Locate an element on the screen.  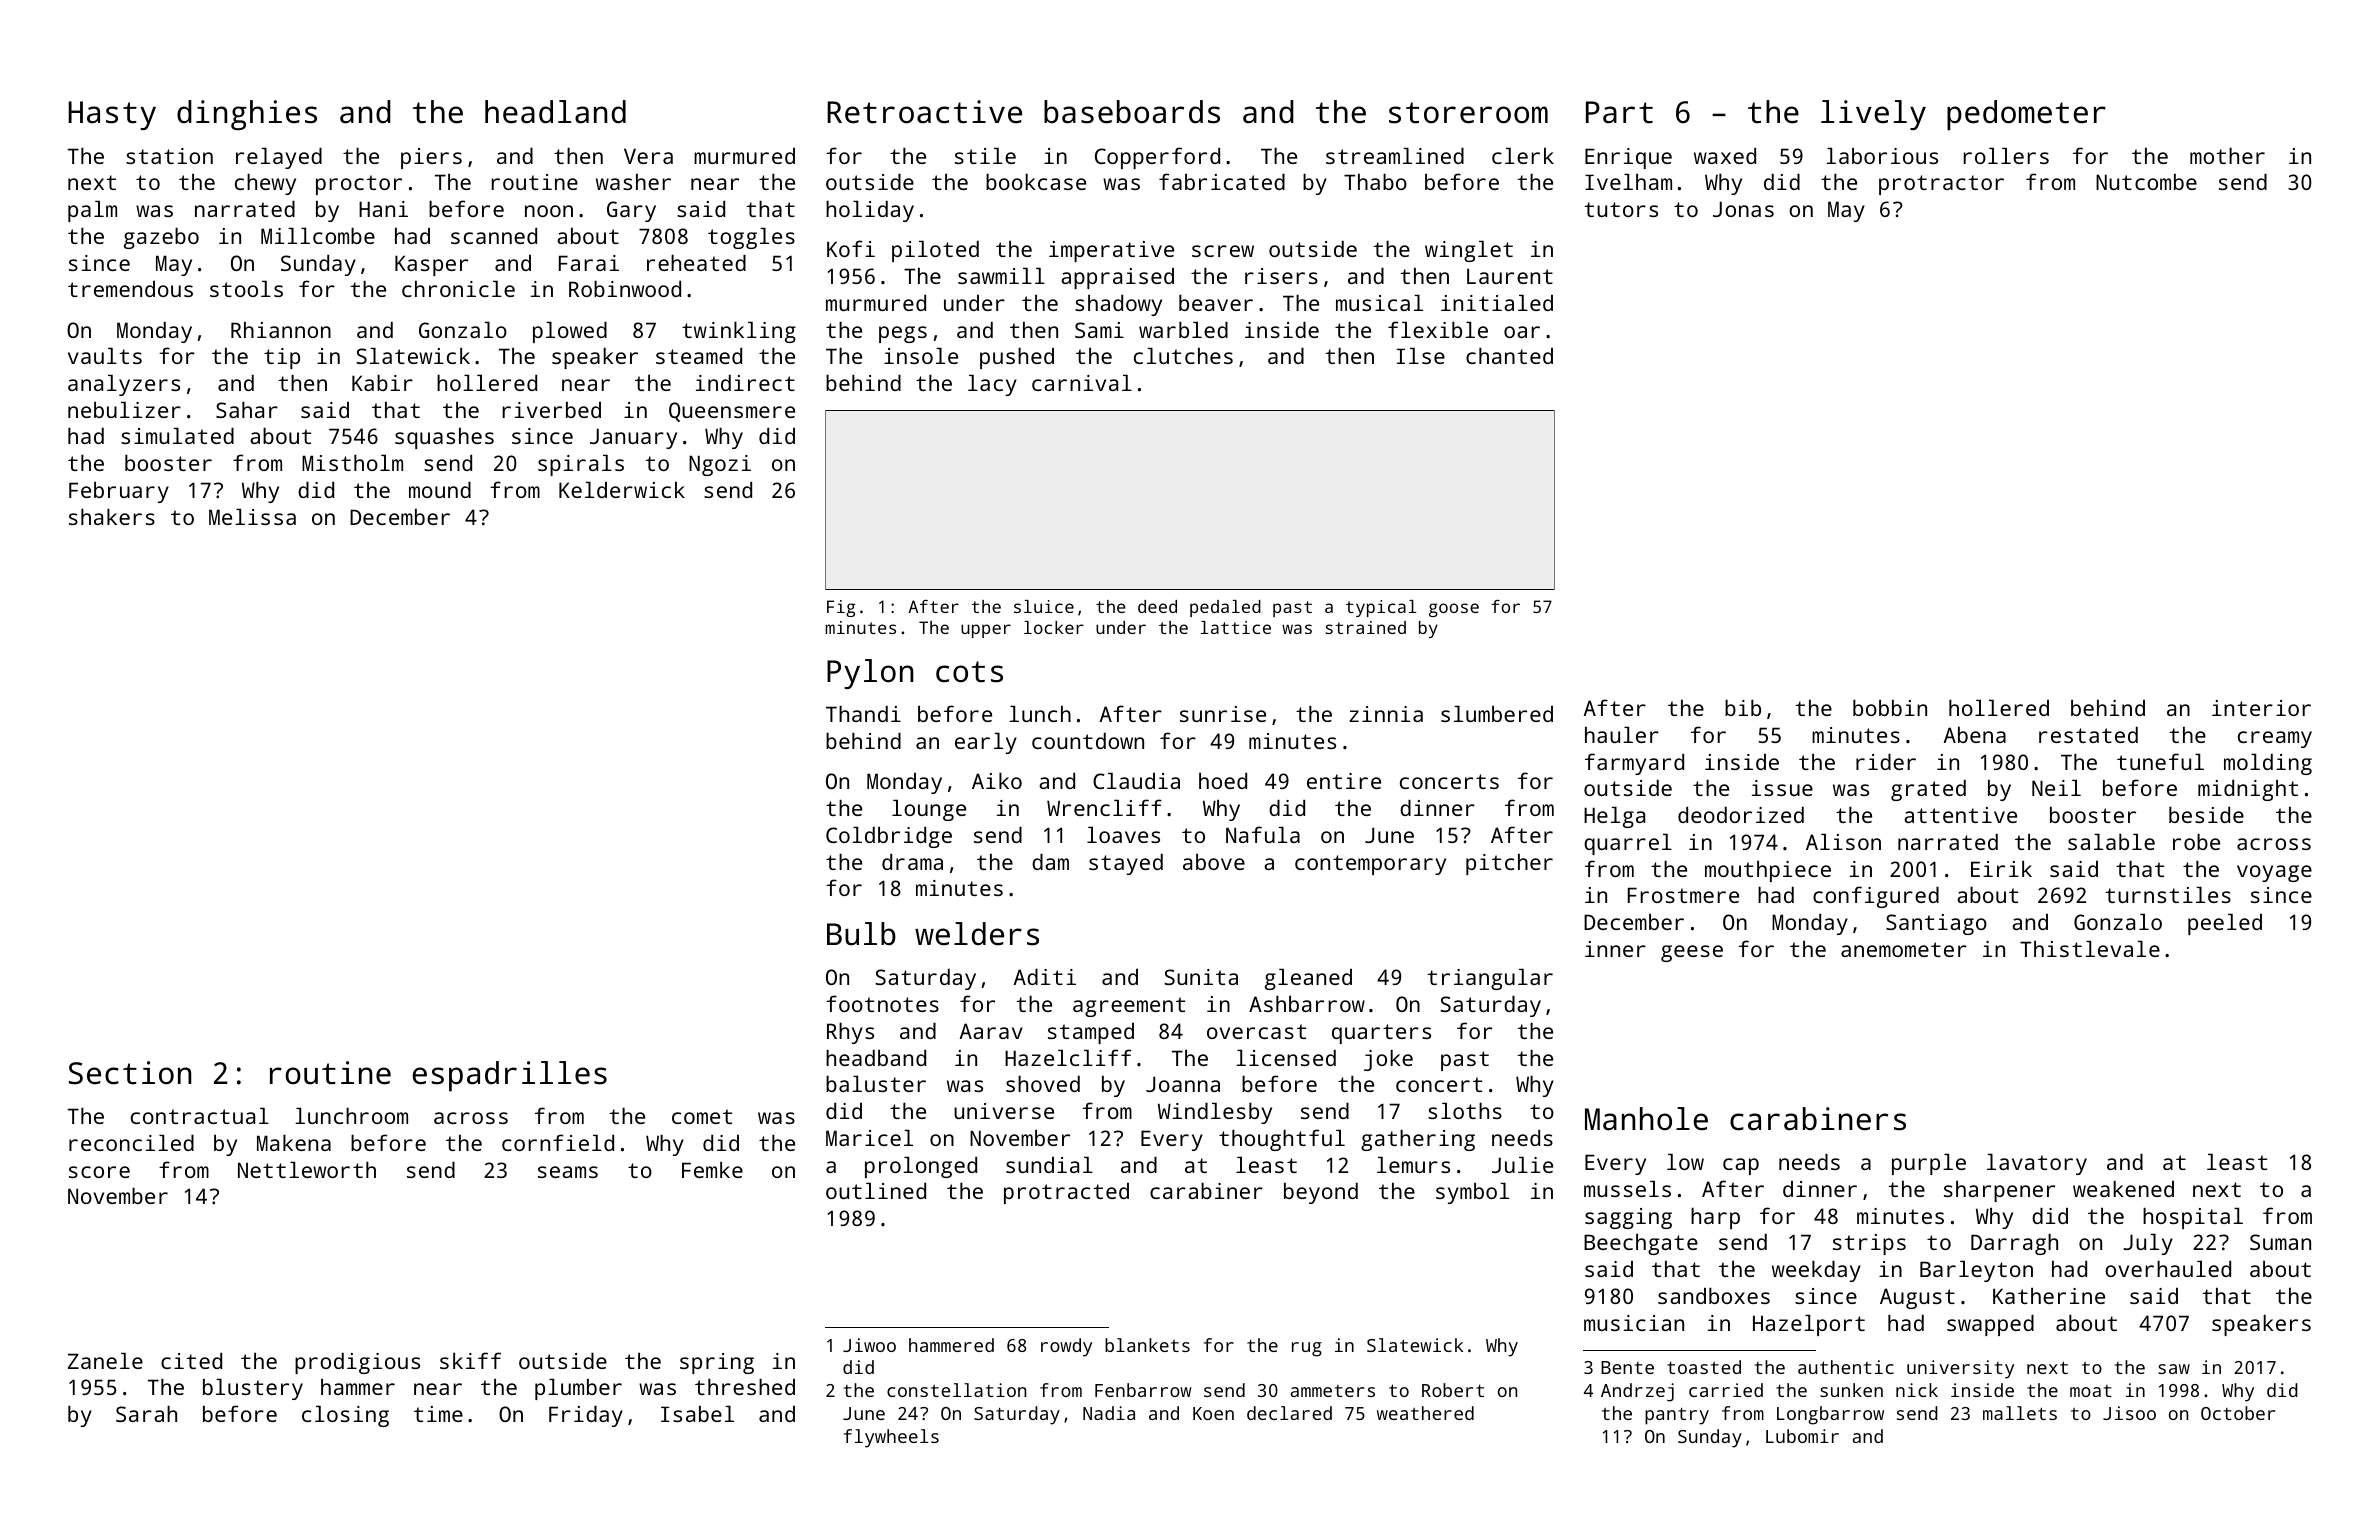
lavatory is located at coordinates (2037, 1164).
